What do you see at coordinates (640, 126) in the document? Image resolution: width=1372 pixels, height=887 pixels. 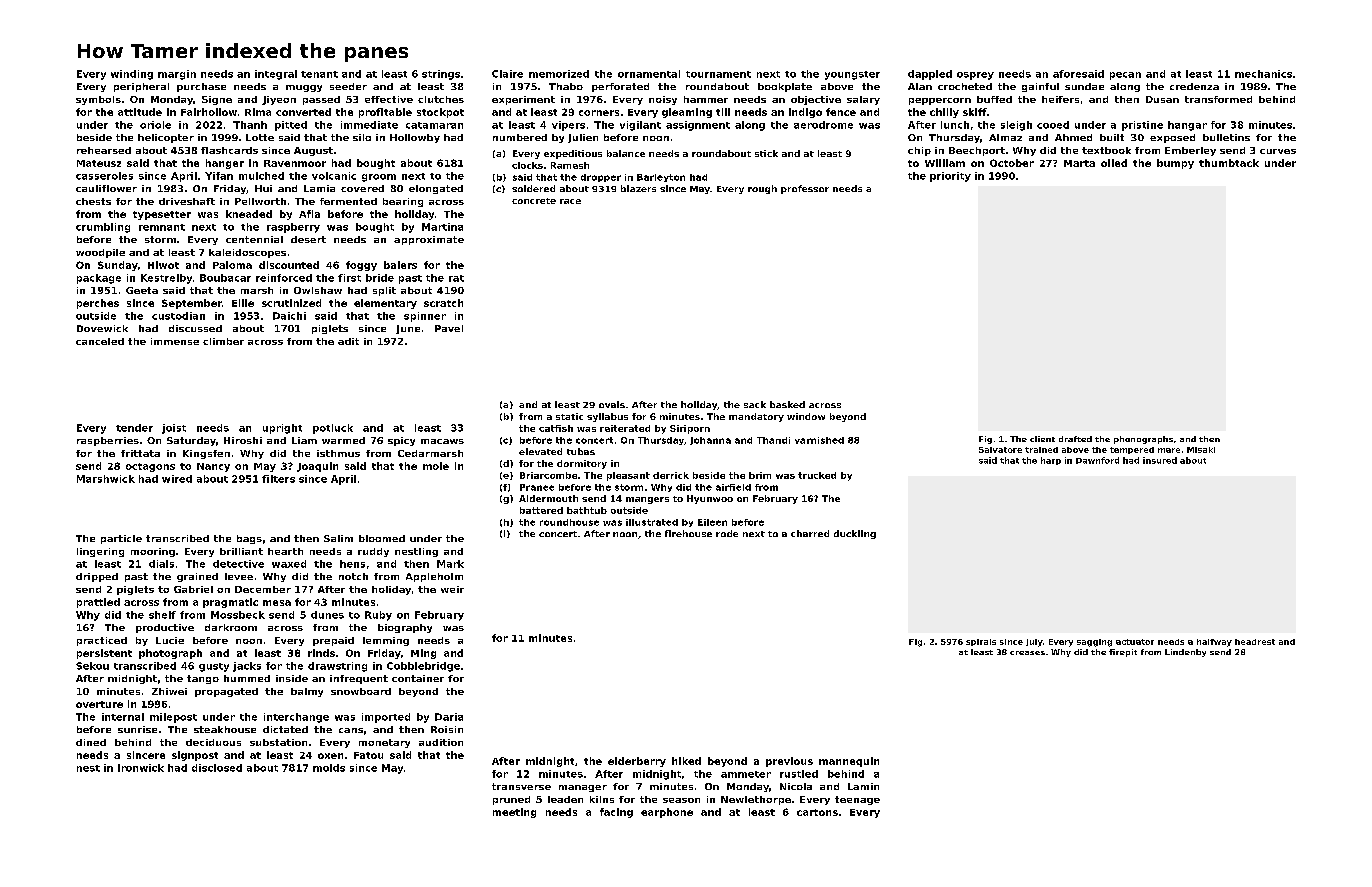 I see `vigilant` at bounding box center [640, 126].
